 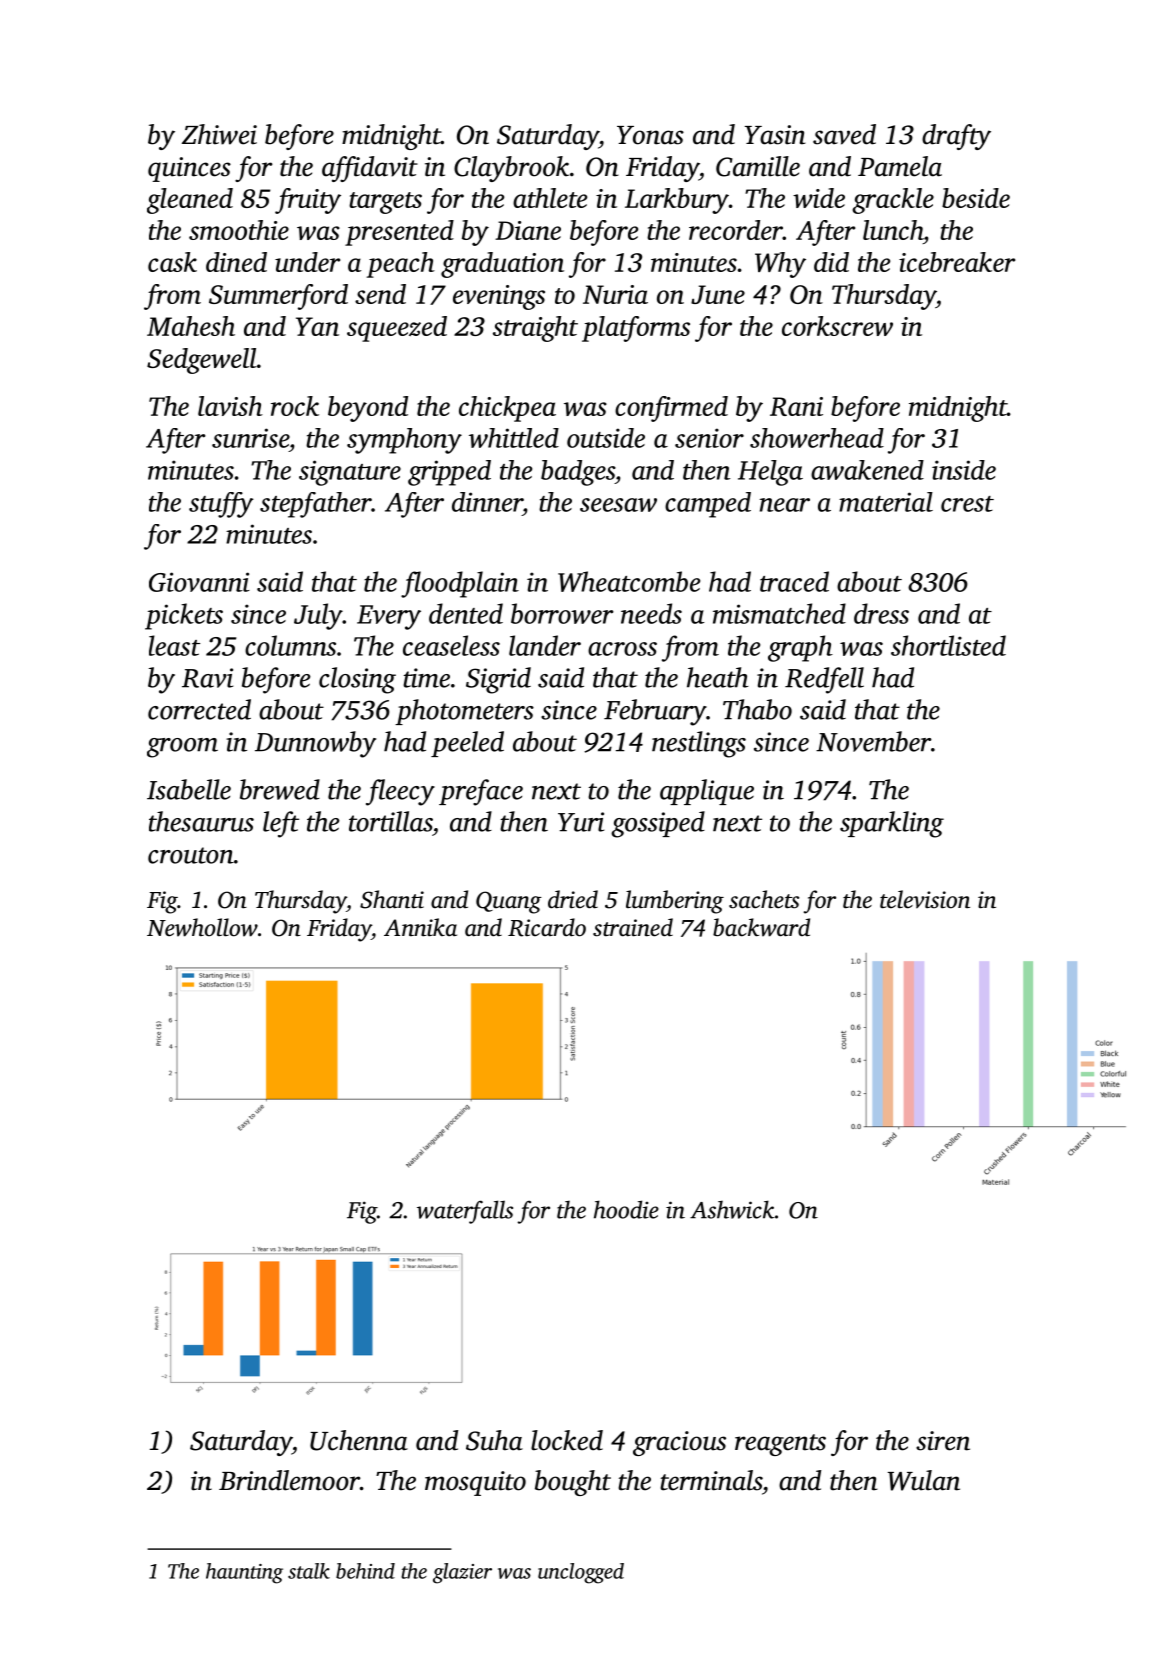 What do you see at coordinates (581, 1573) in the screenshot?
I see `unclogged` at bounding box center [581, 1573].
